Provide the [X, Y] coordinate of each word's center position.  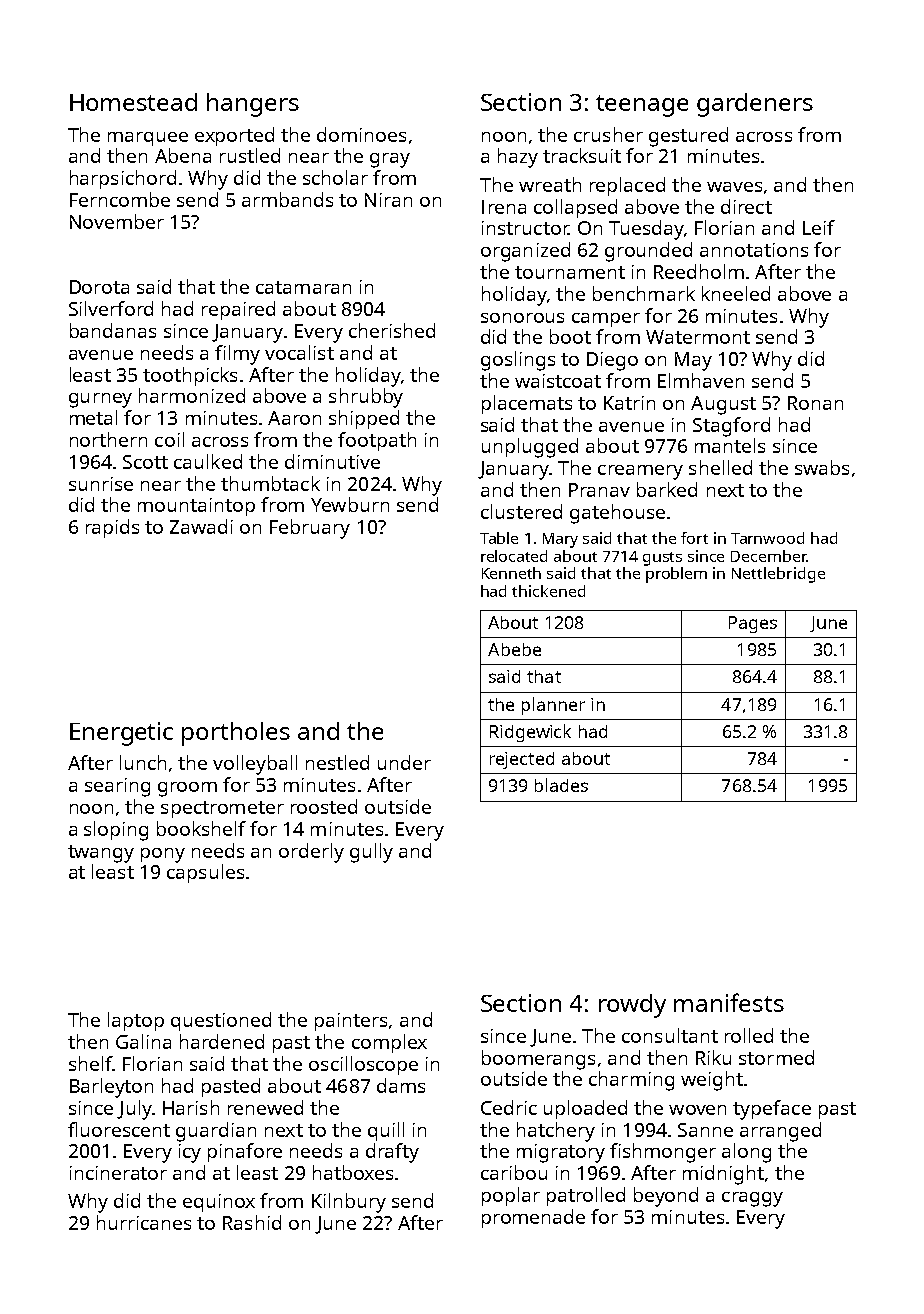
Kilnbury [349, 1203]
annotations [754, 250]
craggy [752, 1199]
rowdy [632, 1006]
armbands [287, 199]
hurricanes [144, 1222]
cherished [392, 330]
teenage [642, 106]
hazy [518, 158]
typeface [772, 1110]
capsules [205, 873]
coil [169, 439]
